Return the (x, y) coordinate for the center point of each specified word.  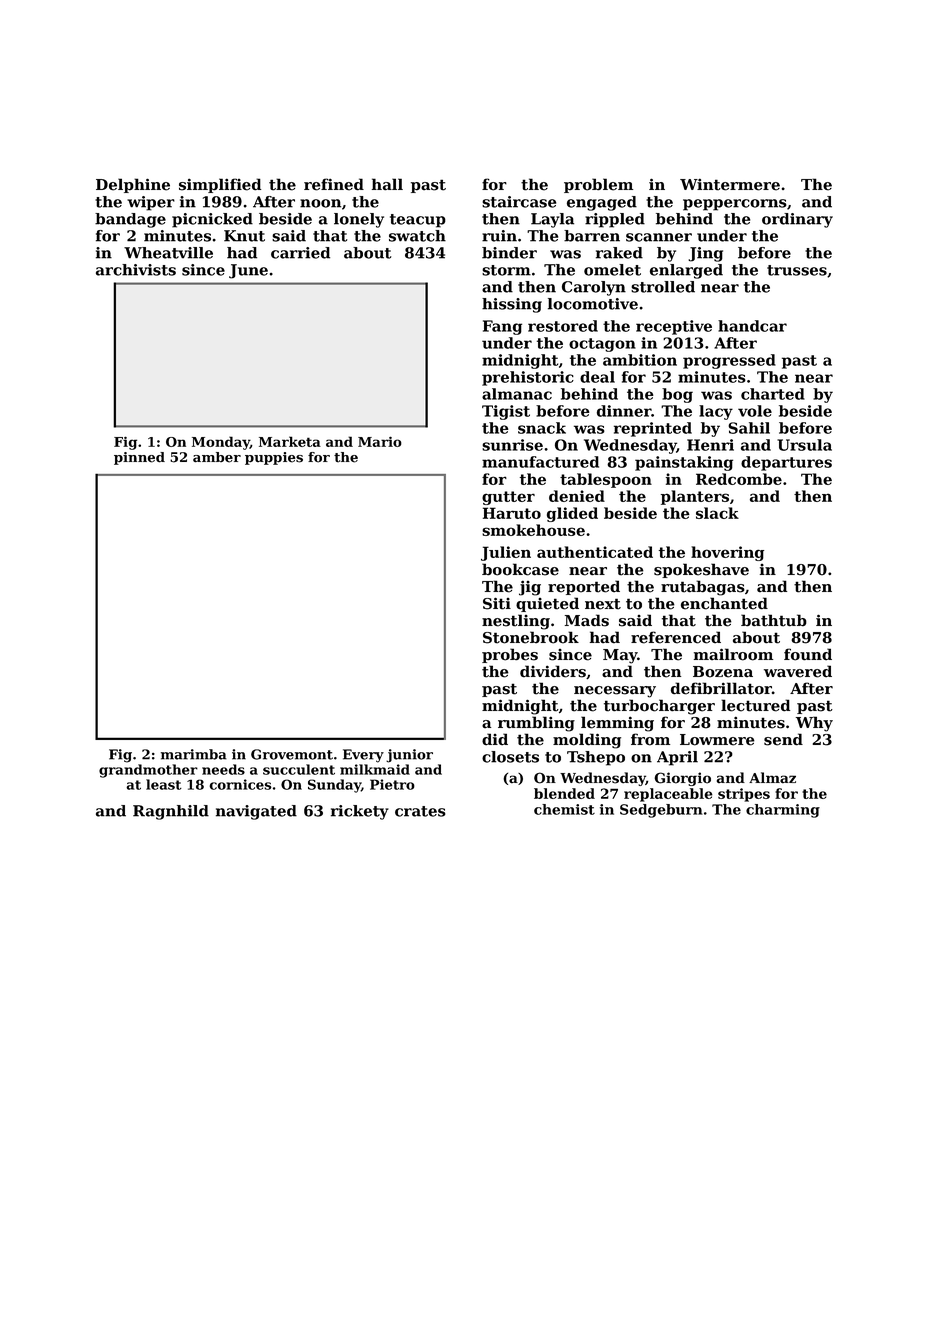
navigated (256, 812)
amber (217, 457)
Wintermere (730, 184)
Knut (244, 236)
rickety (360, 812)
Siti (497, 603)
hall (387, 184)
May (620, 656)
